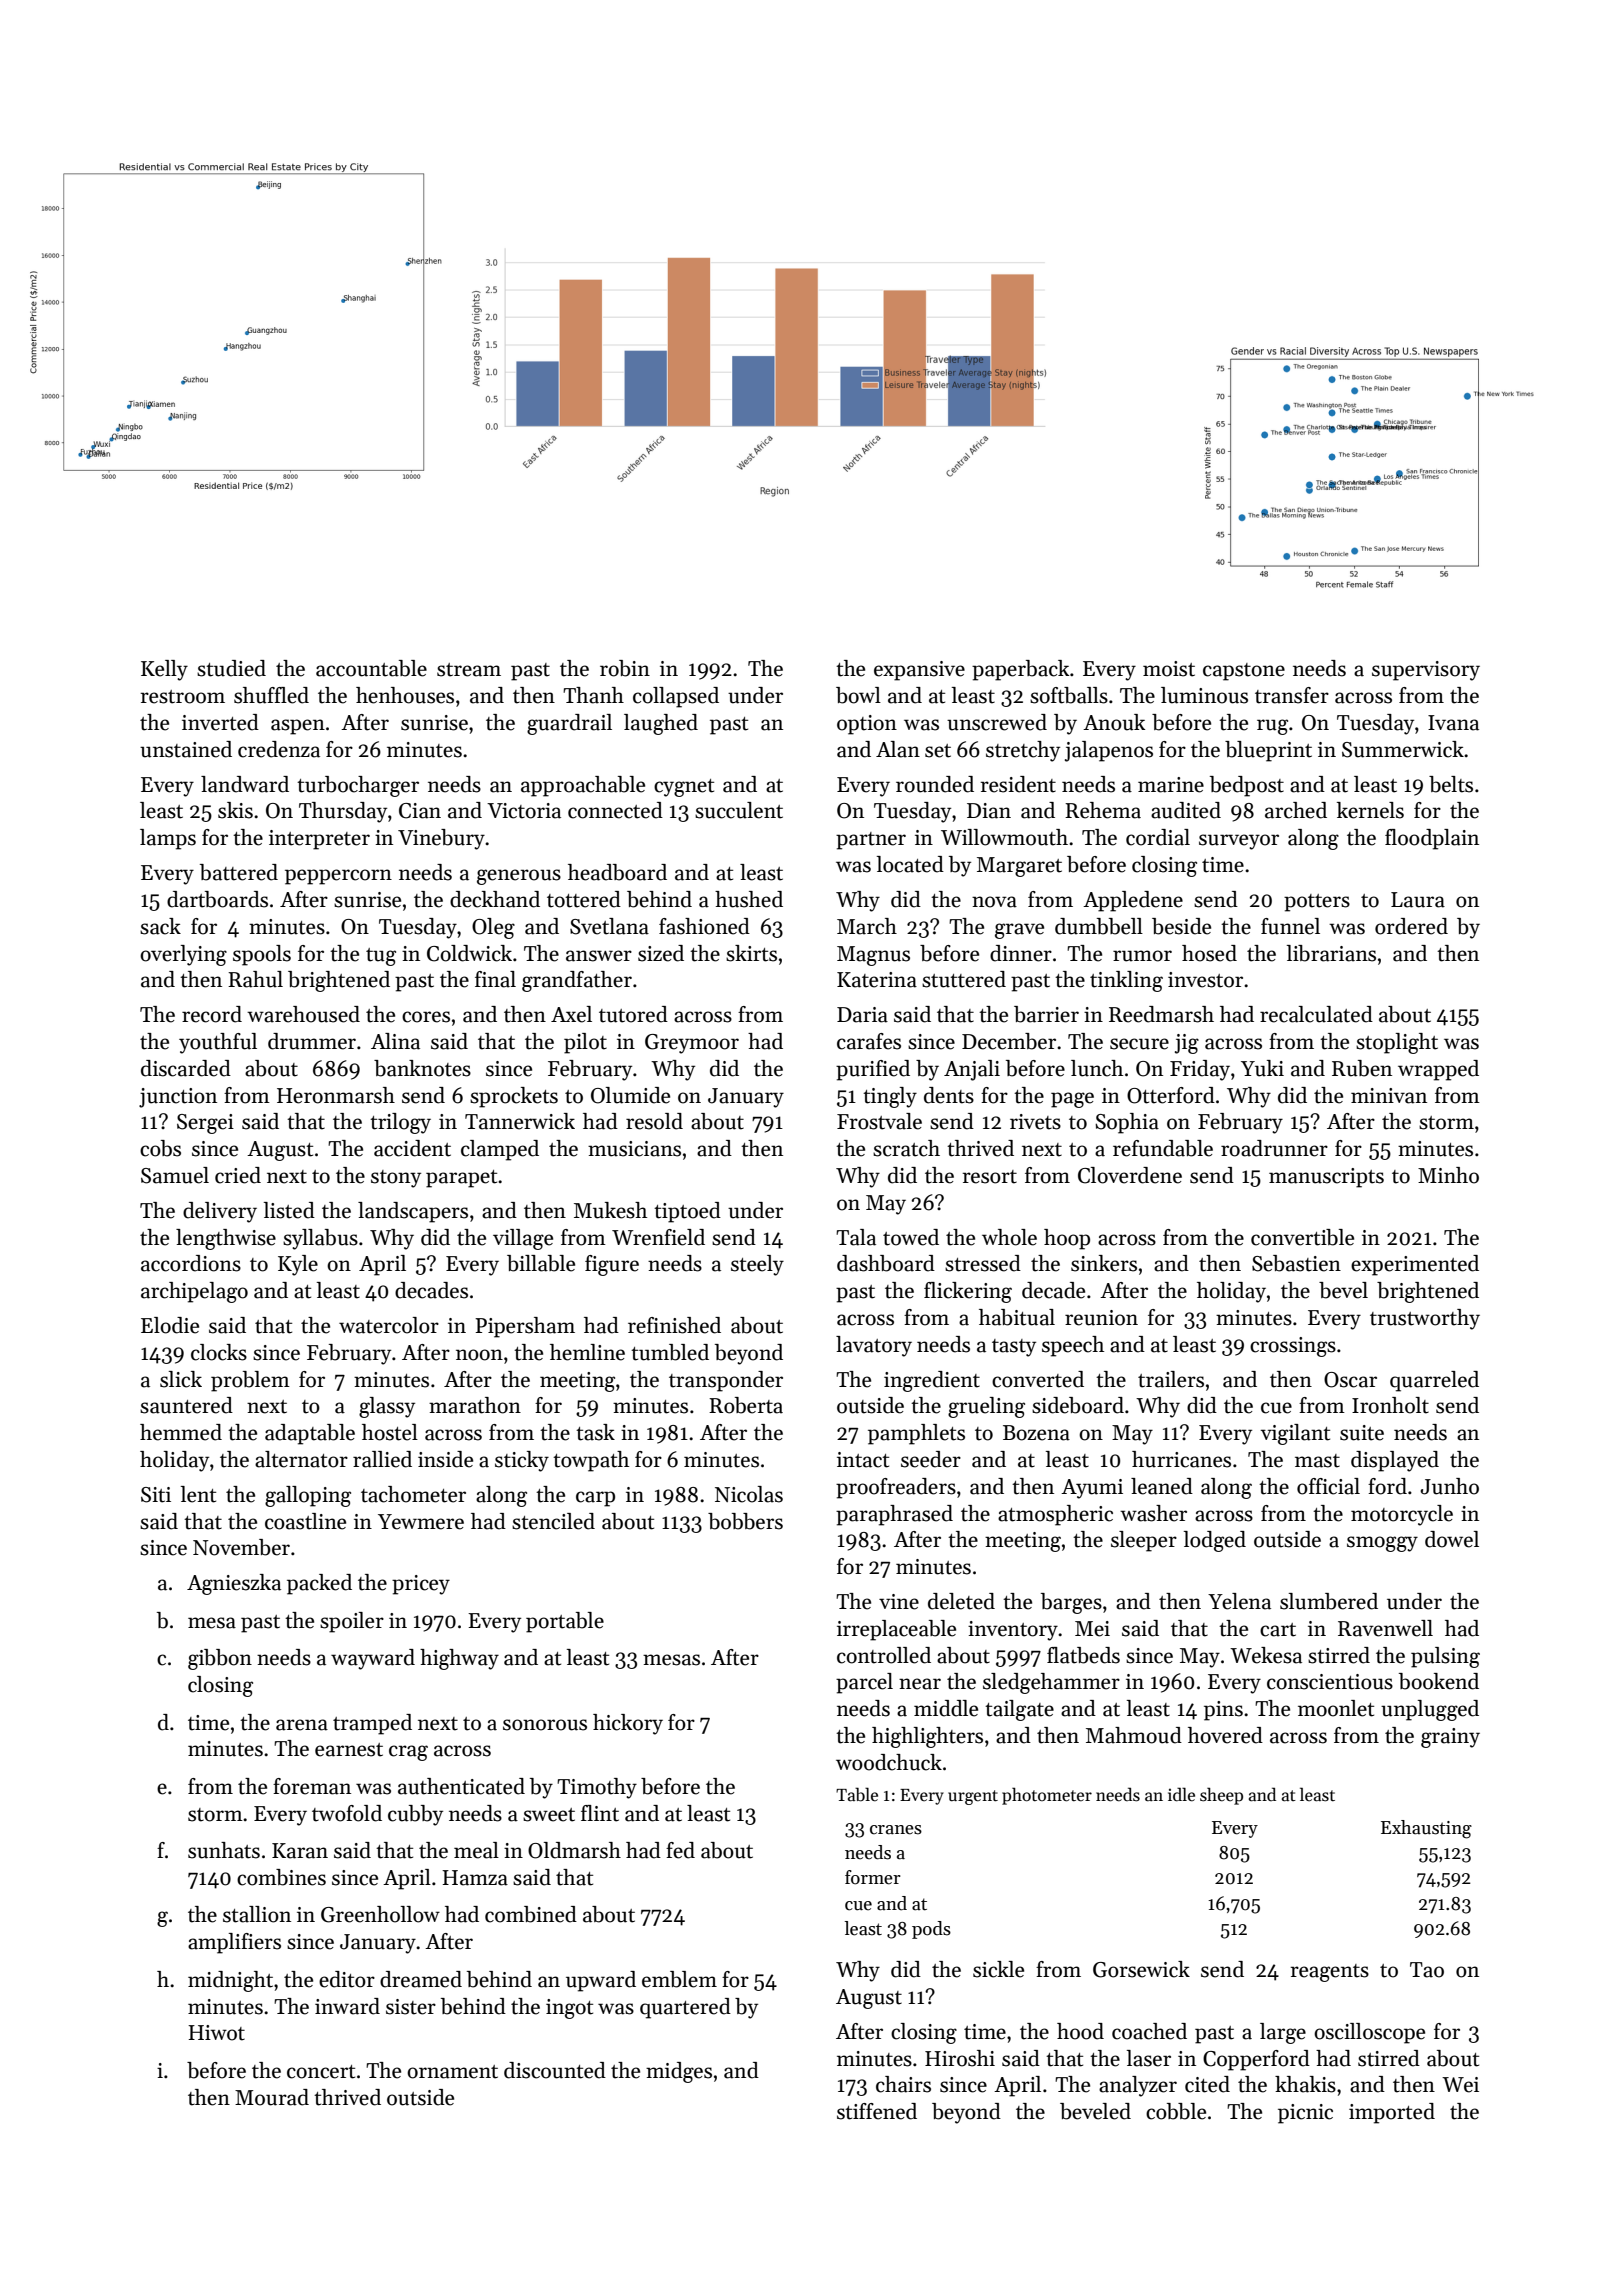 This screenshot has width=1620, height=2292. I want to click on Frostvale, so click(879, 1121).
